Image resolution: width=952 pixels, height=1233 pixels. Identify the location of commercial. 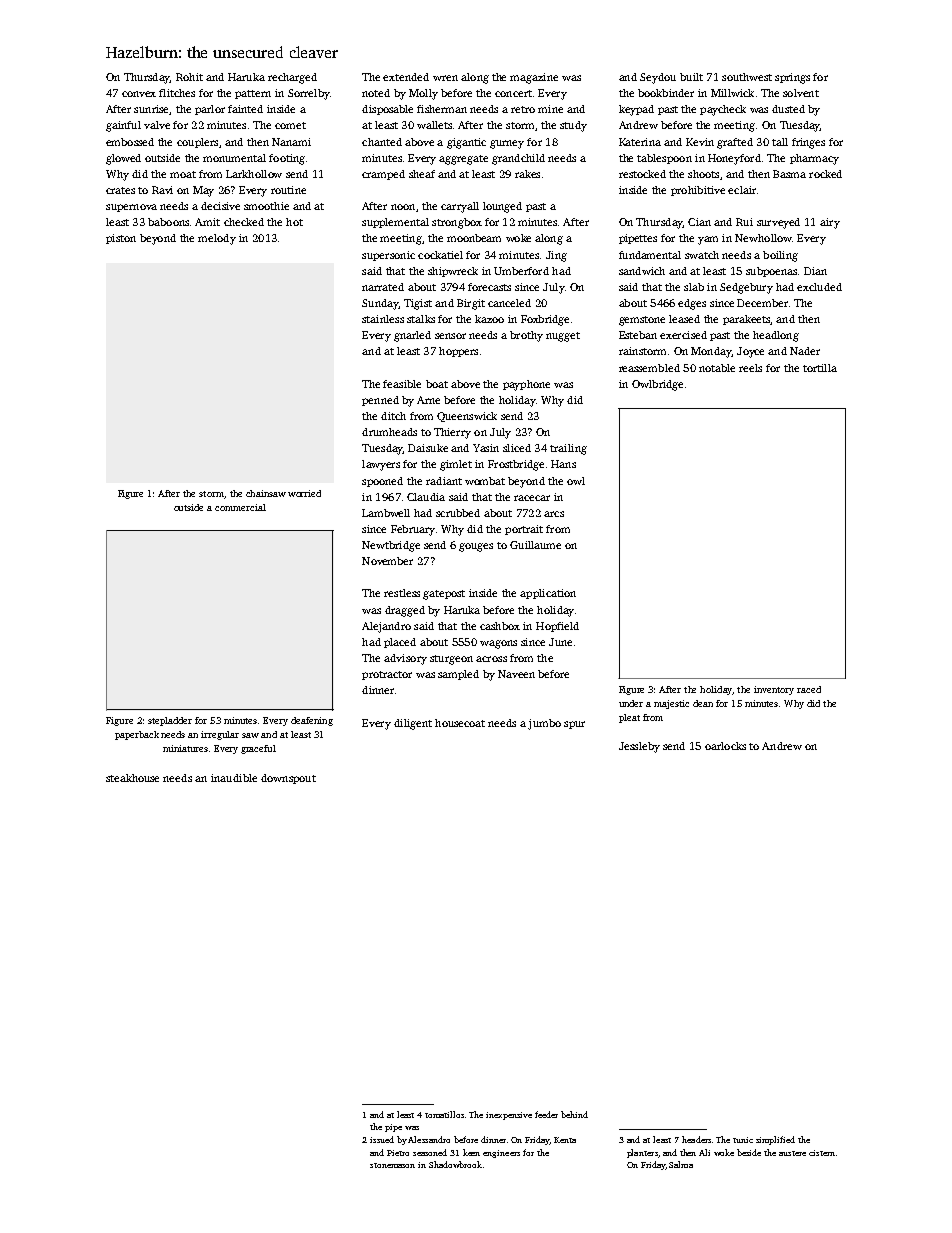
(240, 507).
